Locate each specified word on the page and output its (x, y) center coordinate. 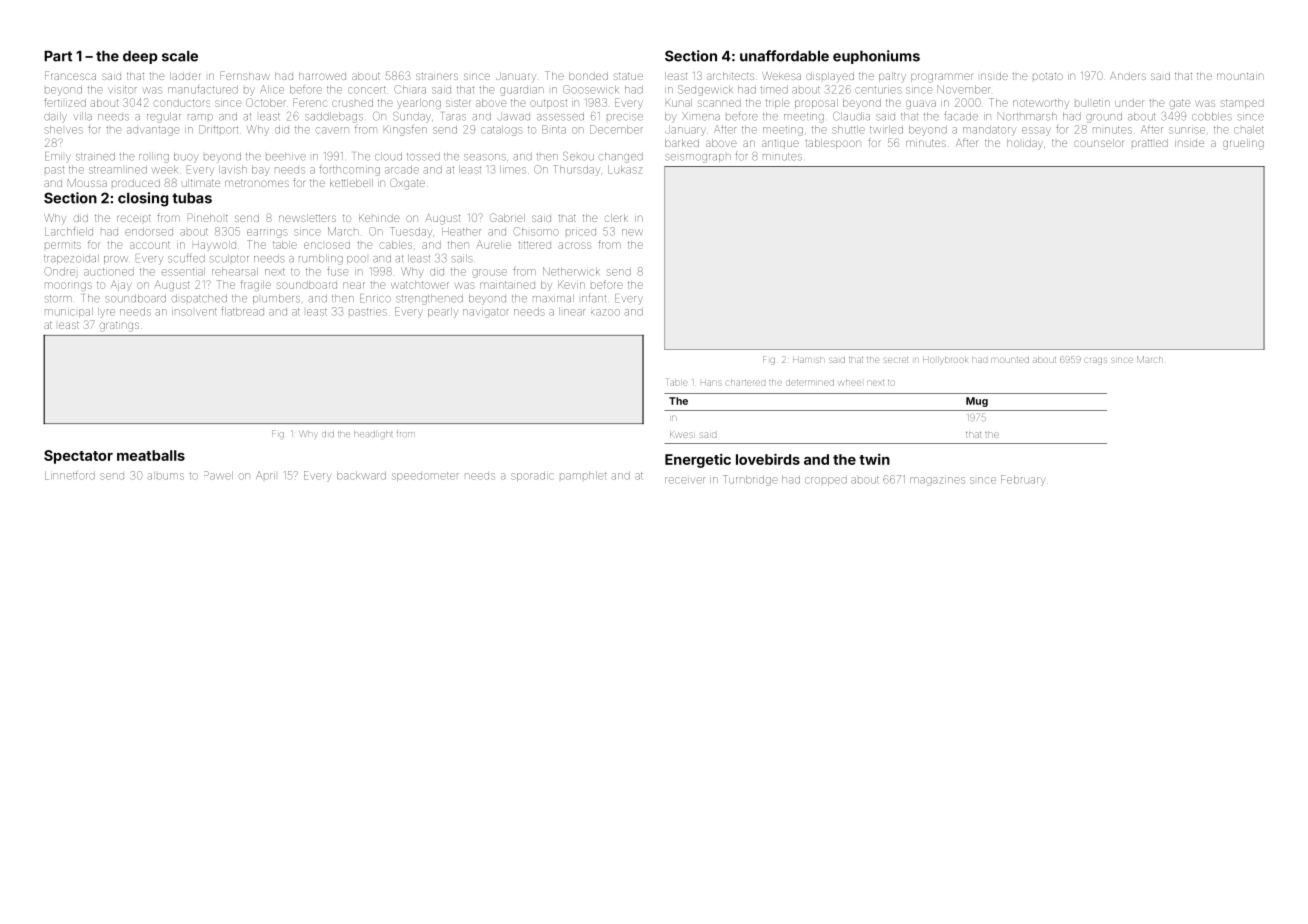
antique (780, 144)
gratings (119, 327)
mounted (1010, 360)
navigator (486, 313)
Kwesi (681, 435)
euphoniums (876, 57)
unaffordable (784, 56)
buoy (186, 157)
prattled (1150, 143)
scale (180, 56)
